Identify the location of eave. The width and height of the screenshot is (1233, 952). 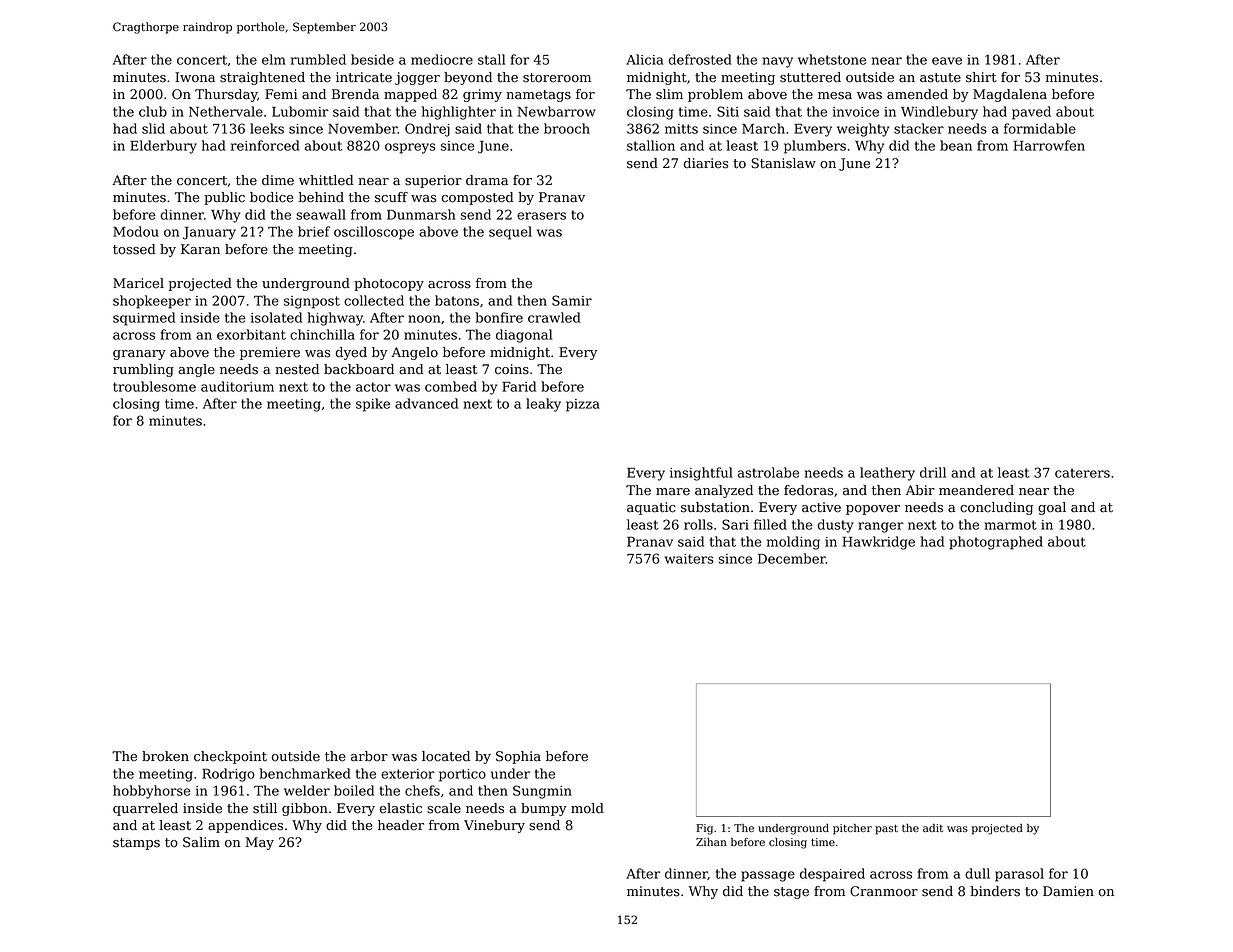
(947, 61).
